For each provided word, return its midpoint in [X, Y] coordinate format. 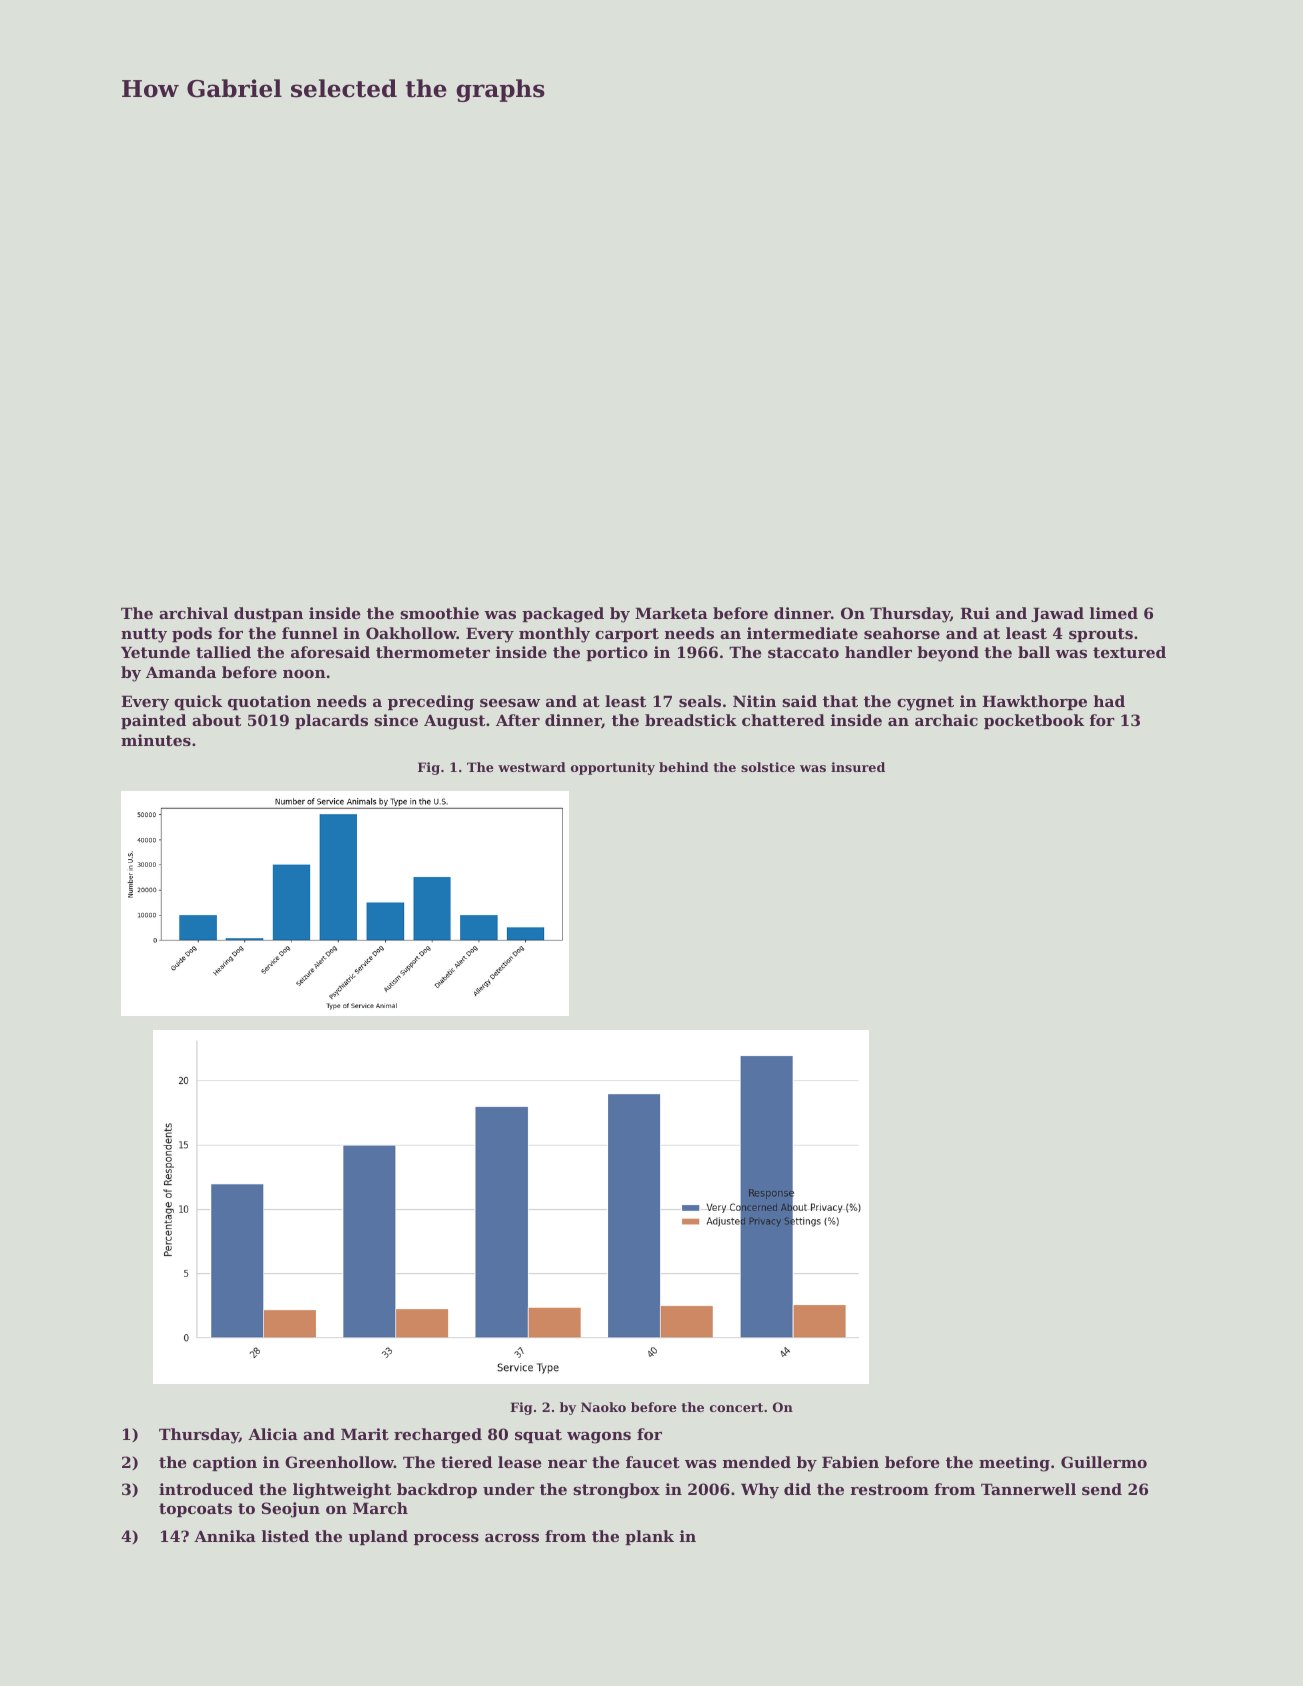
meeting [1014, 1464]
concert [736, 1407]
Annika [225, 1536]
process [446, 1539]
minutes [156, 740]
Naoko [603, 1407]
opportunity [613, 768]
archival [193, 613]
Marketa [671, 613]
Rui [975, 613]
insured [858, 767]
